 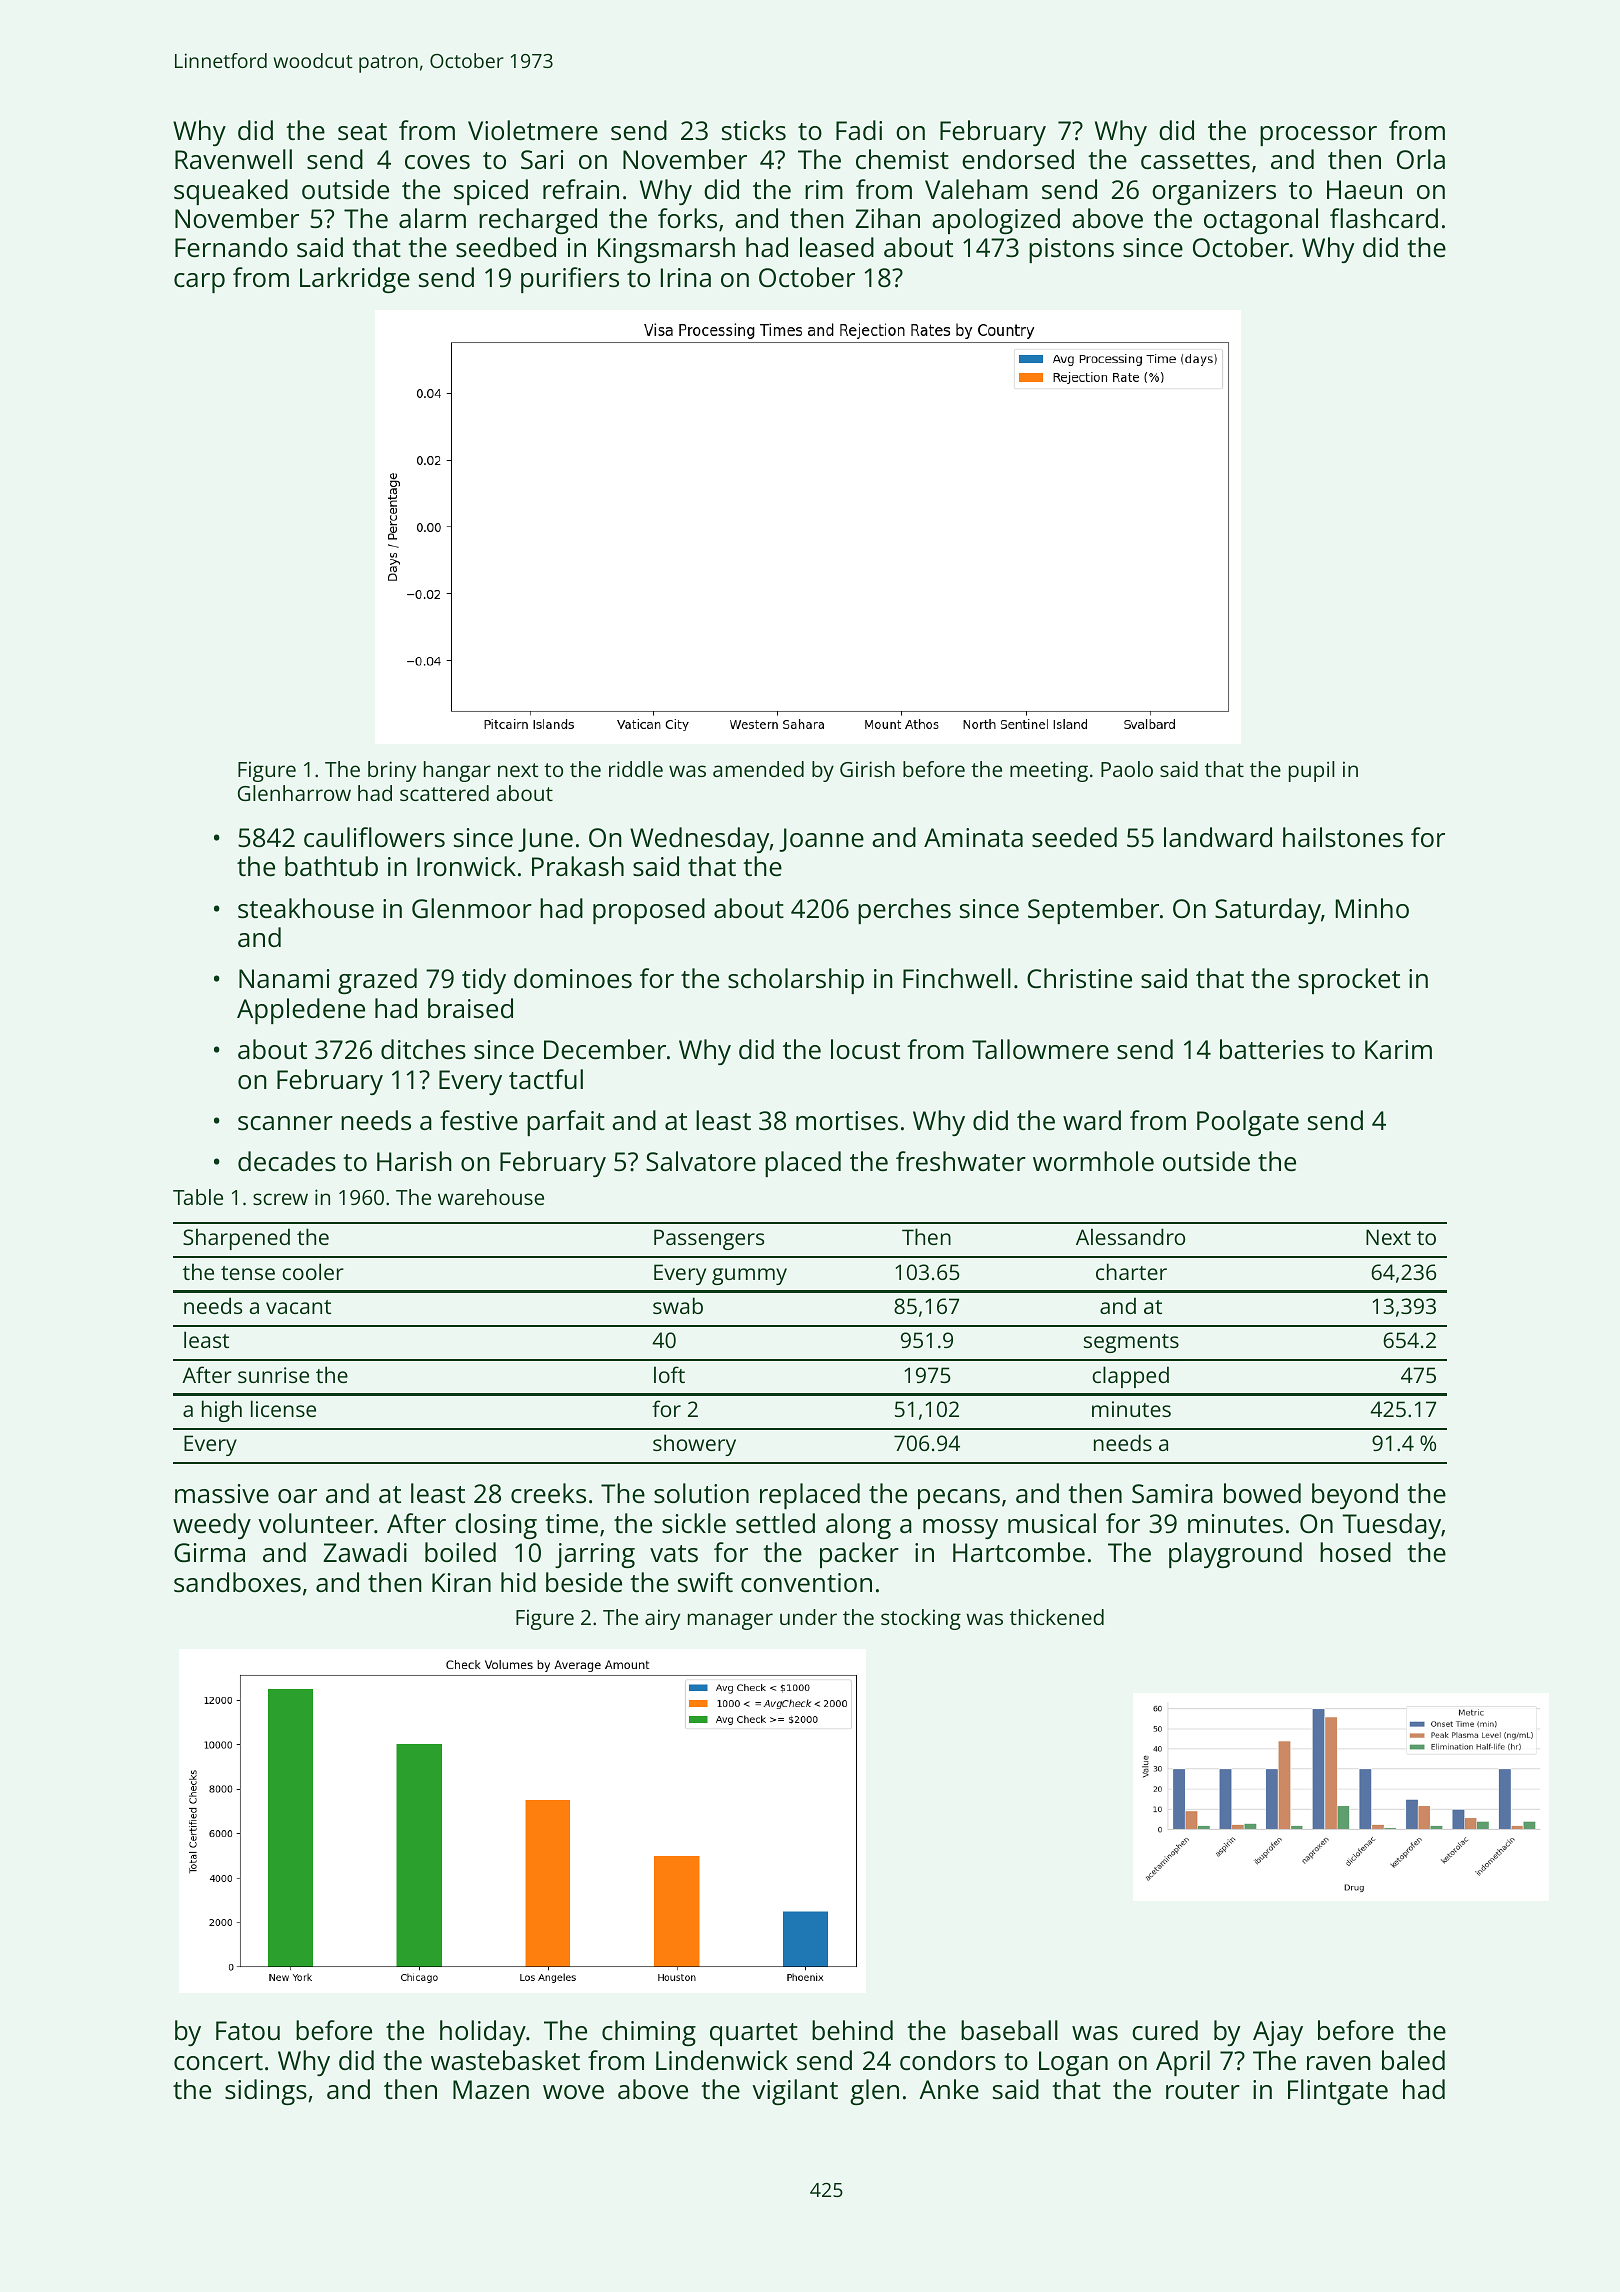 What do you see at coordinates (483, 2033) in the document?
I see `holiday` at bounding box center [483, 2033].
